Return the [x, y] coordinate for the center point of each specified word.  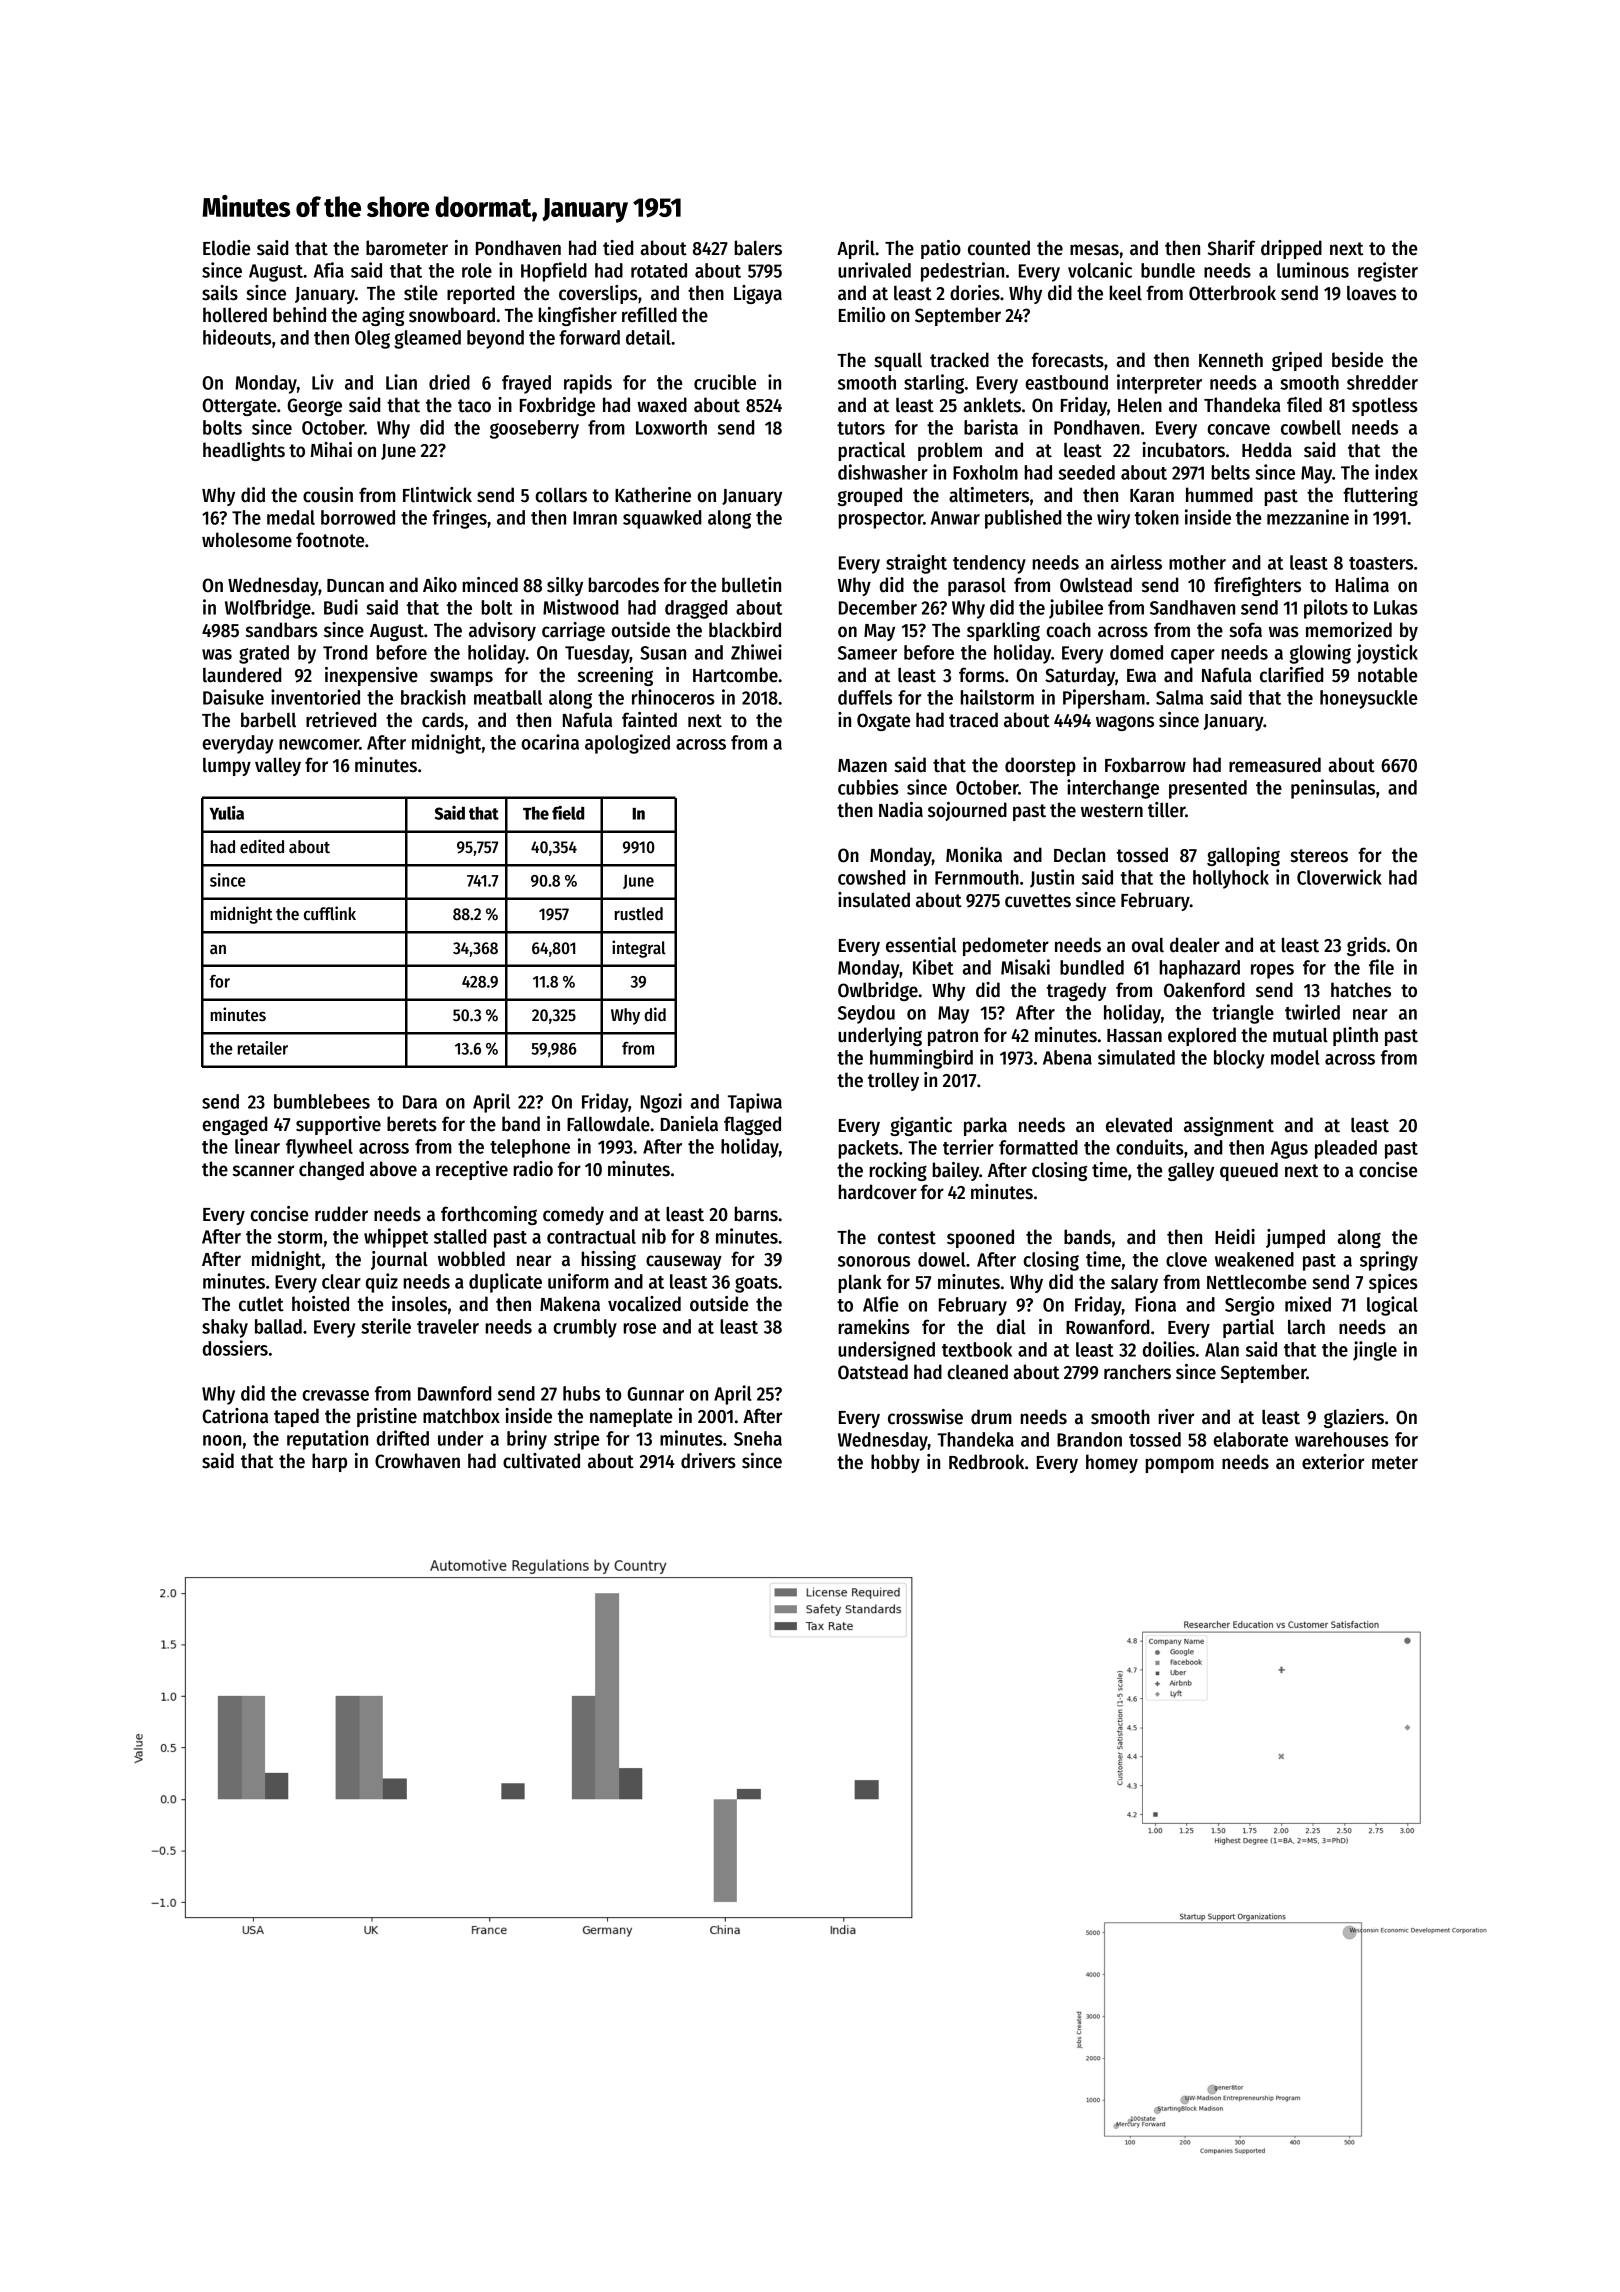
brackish [433, 697]
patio [941, 249]
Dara [420, 1102]
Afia [329, 270]
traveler [448, 1326]
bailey [955, 1171]
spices [1393, 1283]
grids [1366, 946]
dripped [1291, 249]
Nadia [901, 810]
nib [654, 1236]
